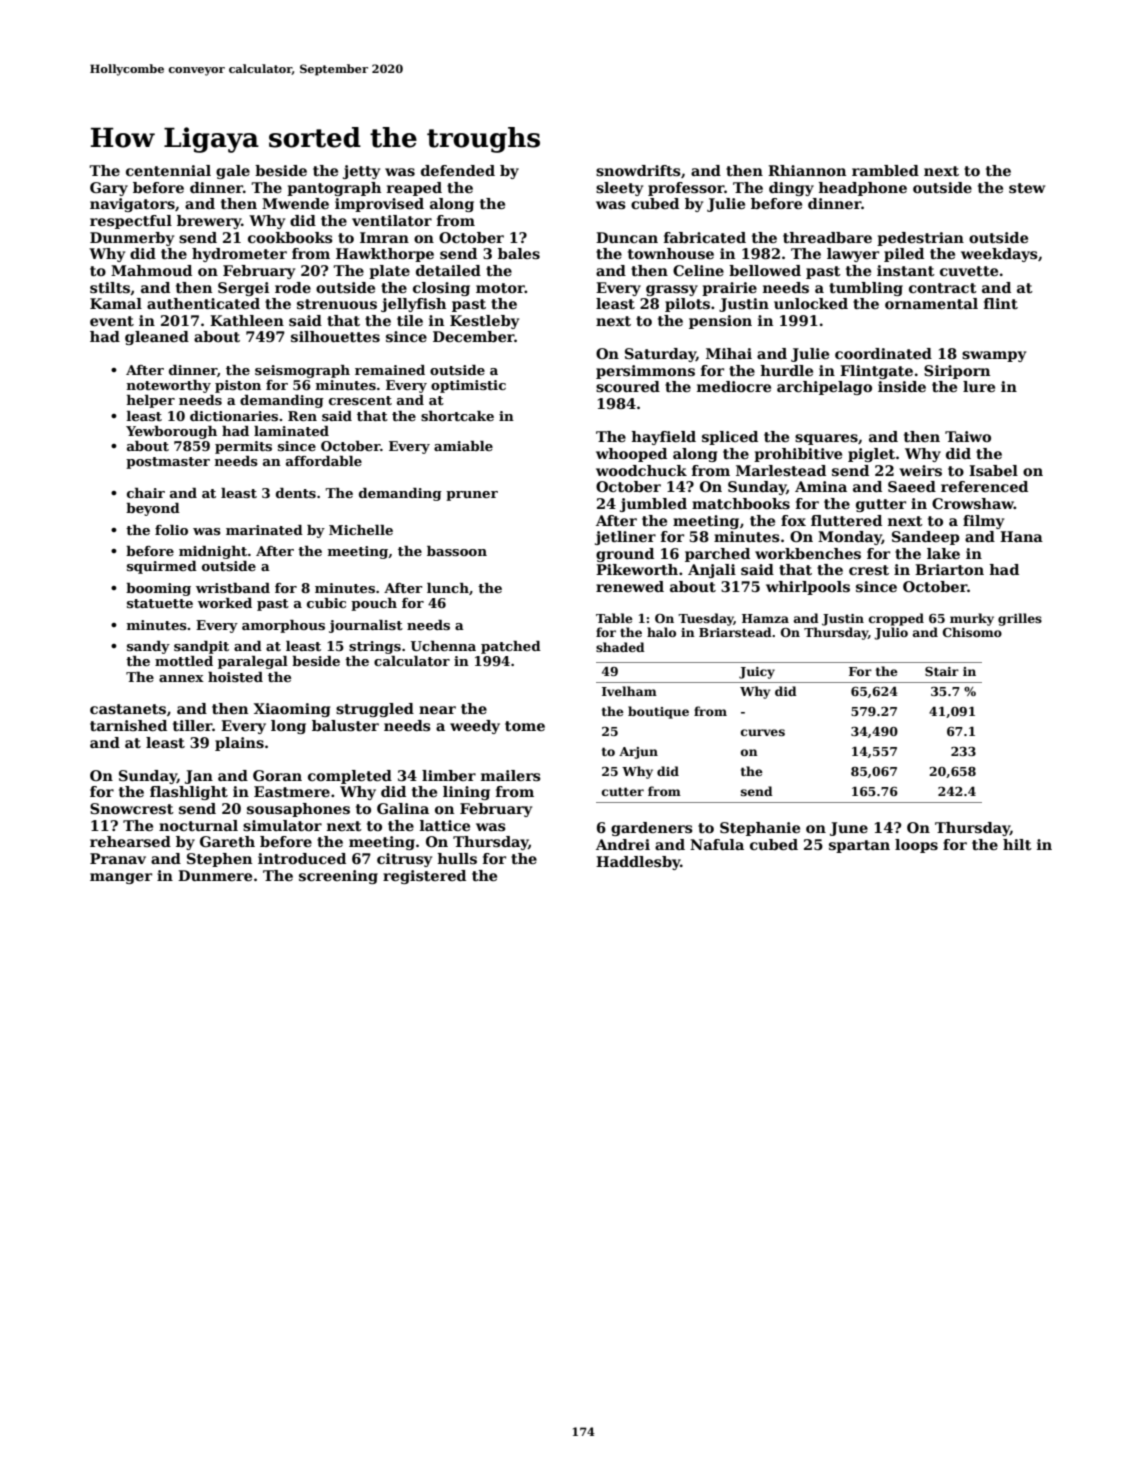 This screenshot has width=1143, height=1479. Describe the element at coordinates (638, 863) in the screenshot. I see `Haddlesby` at that location.
